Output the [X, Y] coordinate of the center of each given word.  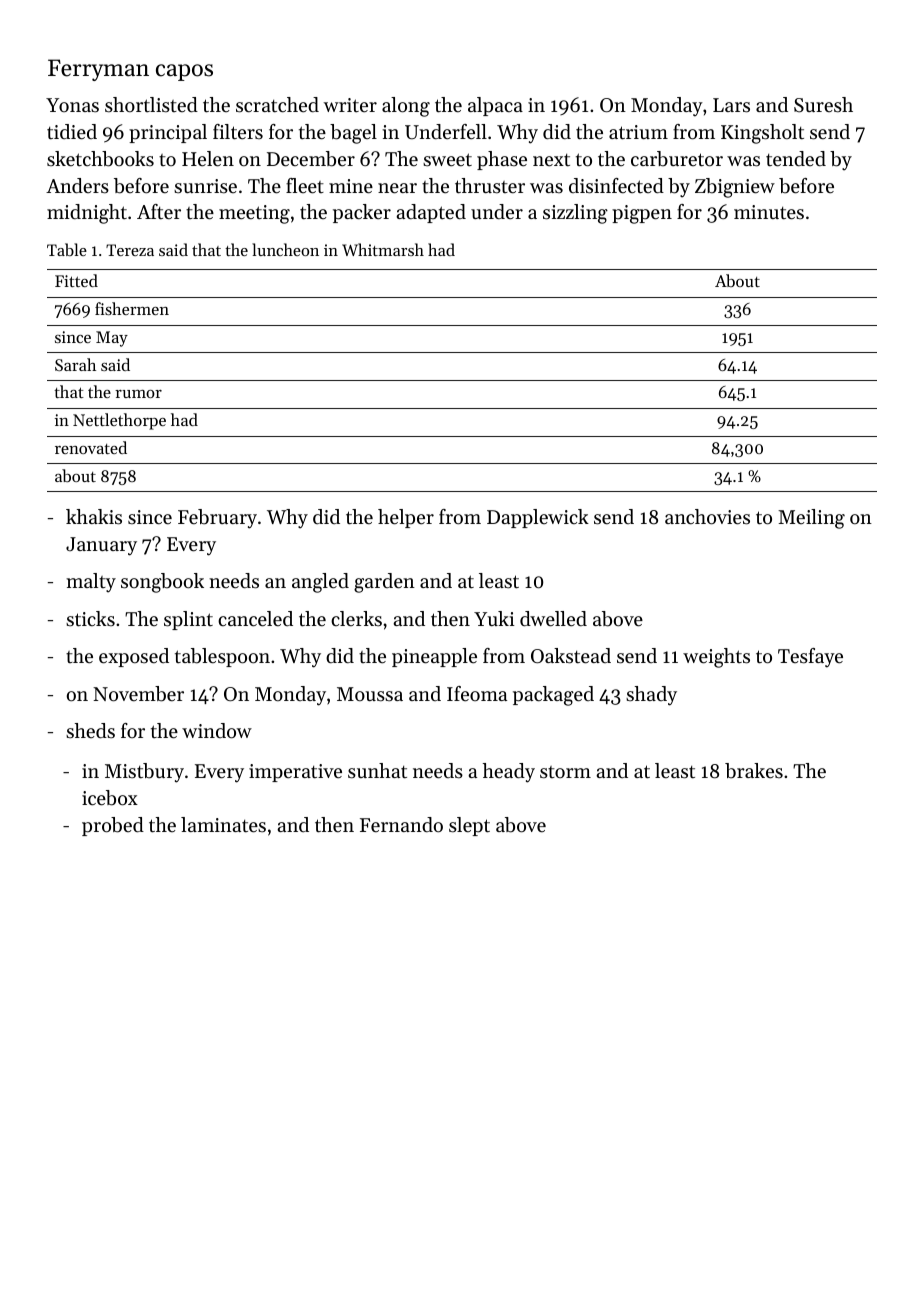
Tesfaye [810, 658]
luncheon [285, 249]
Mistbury [144, 773]
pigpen [642, 214]
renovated [91, 447]
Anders [77, 186]
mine [351, 186]
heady [509, 773]
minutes [769, 212]
